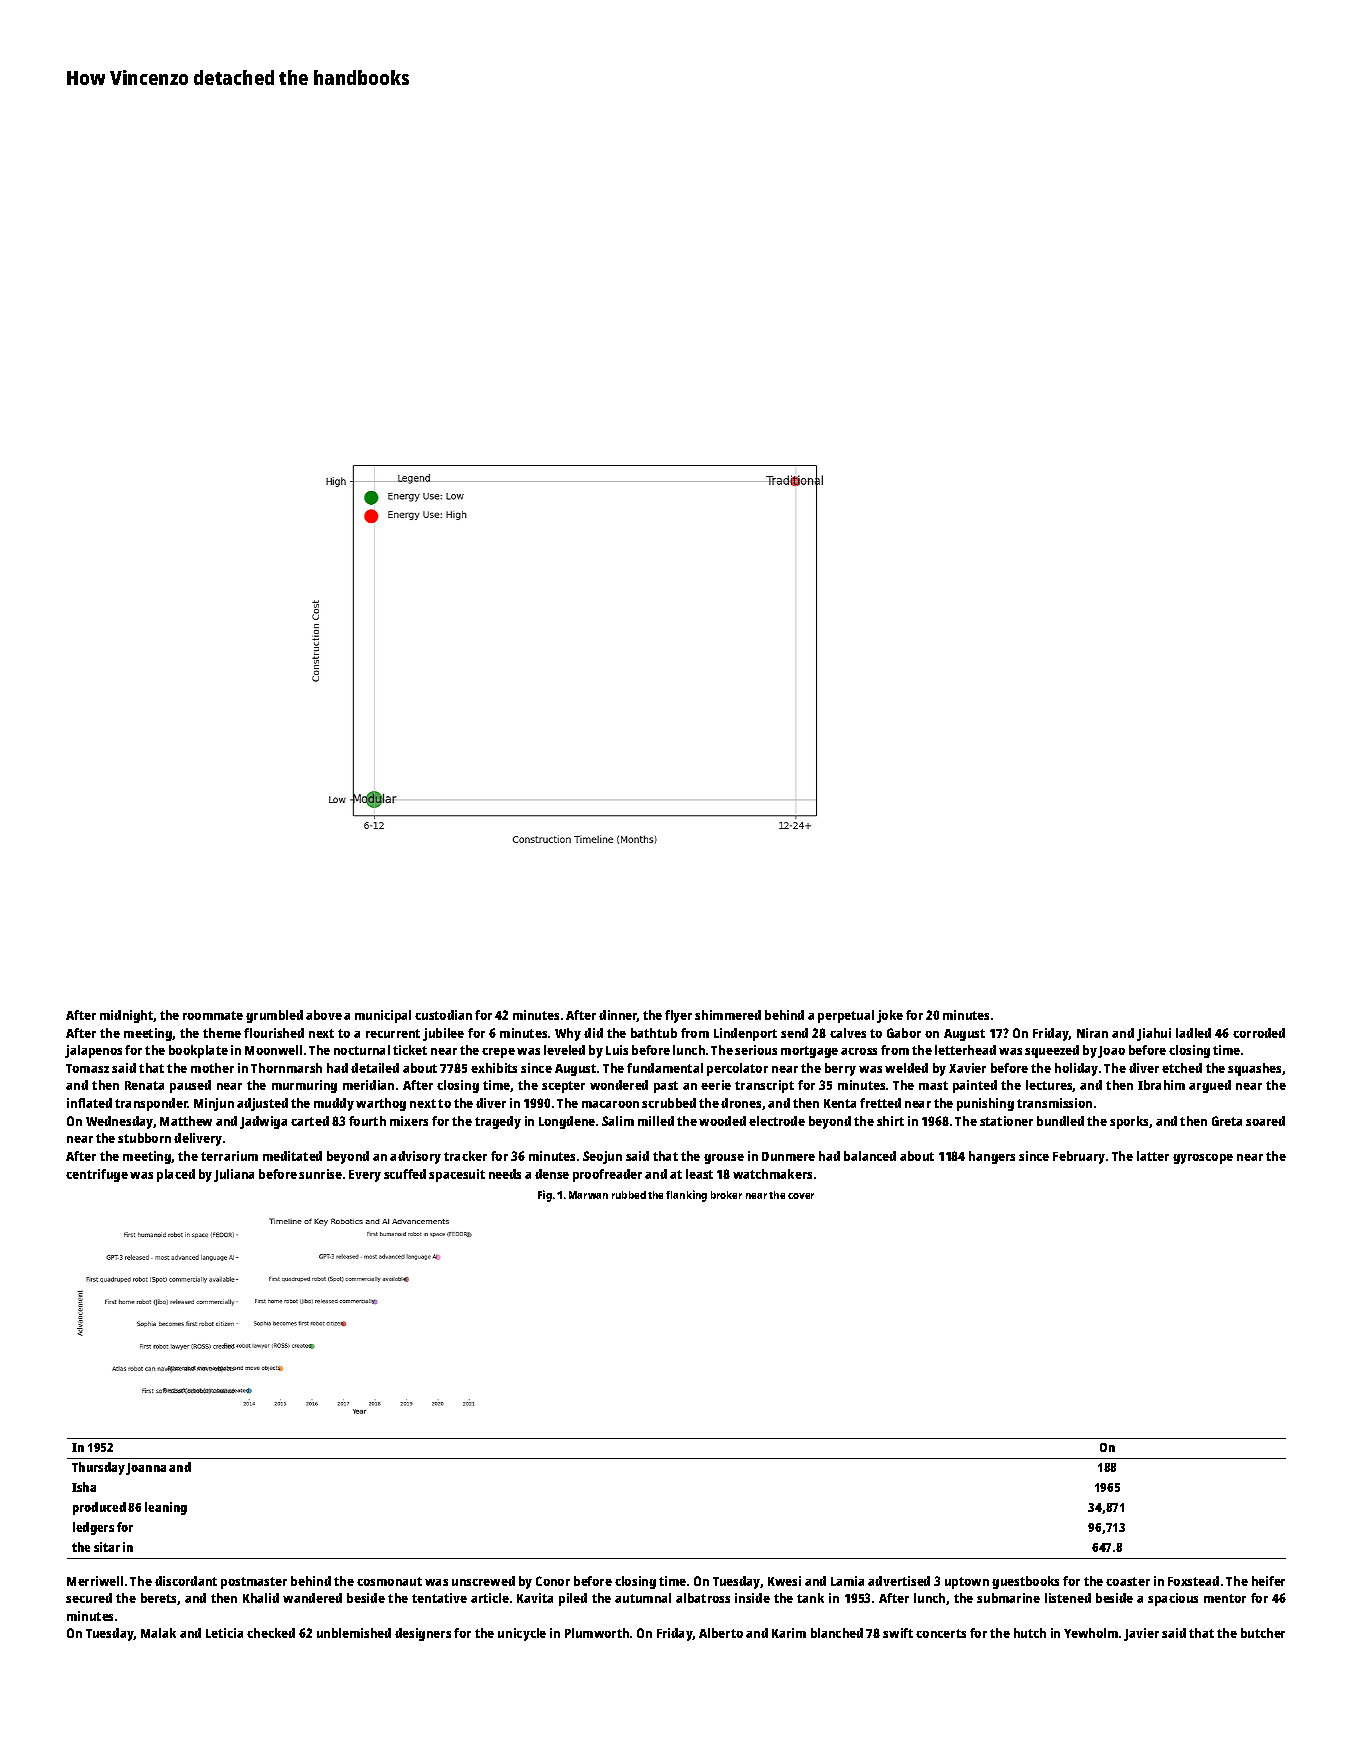 The width and height of the screenshot is (1353, 1751). I want to click on dinner, so click(618, 1016).
